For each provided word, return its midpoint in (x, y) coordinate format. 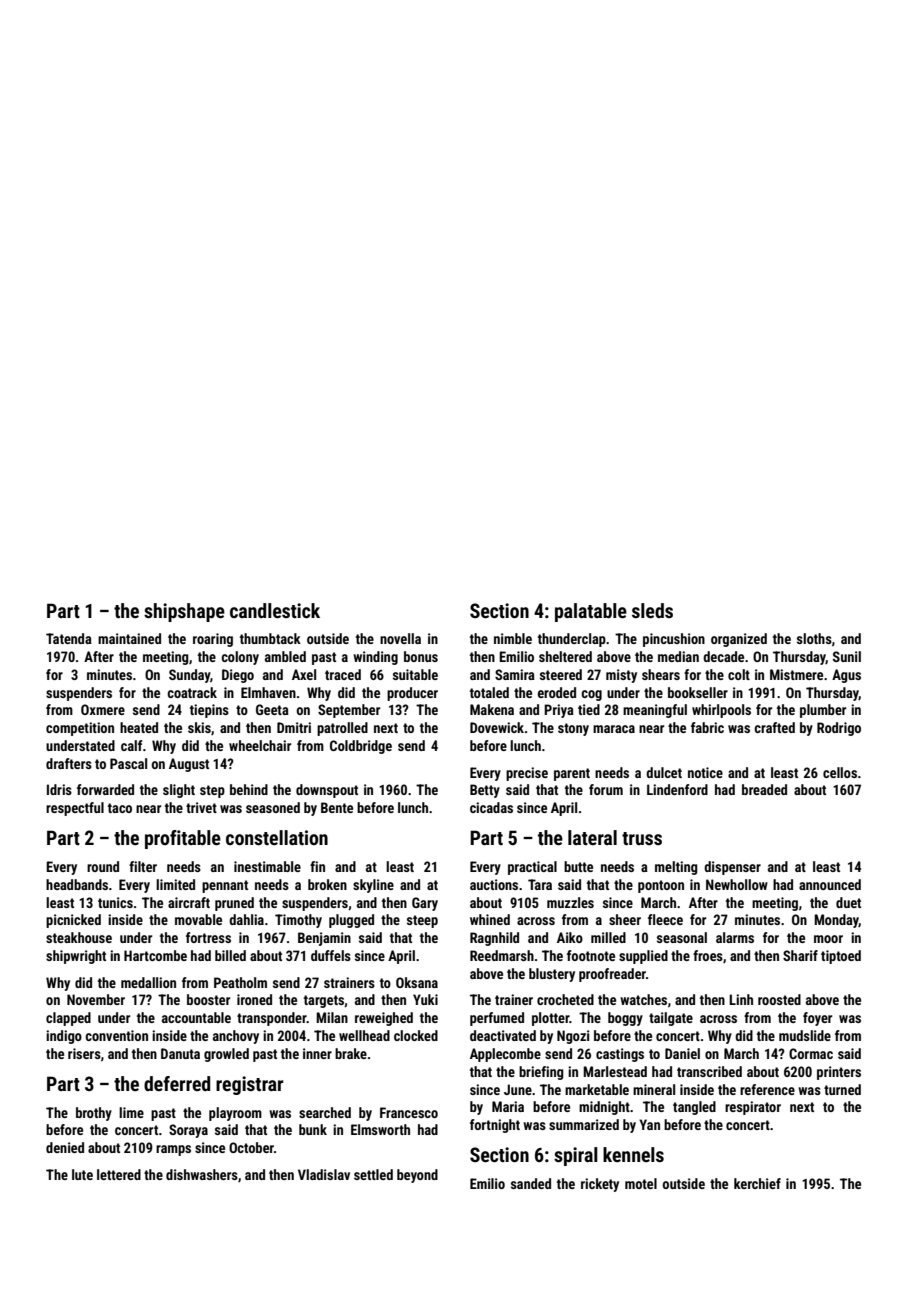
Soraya (188, 1131)
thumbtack (270, 638)
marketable (597, 1089)
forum (606, 789)
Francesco (409, 1112)
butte (578, 866)
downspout (327, 791)
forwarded (105, 789)
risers (84, 1053)
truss (642, 838)
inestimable (267, 866)
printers (839, 1073)
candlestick (275, 610)
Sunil (847, 656)
